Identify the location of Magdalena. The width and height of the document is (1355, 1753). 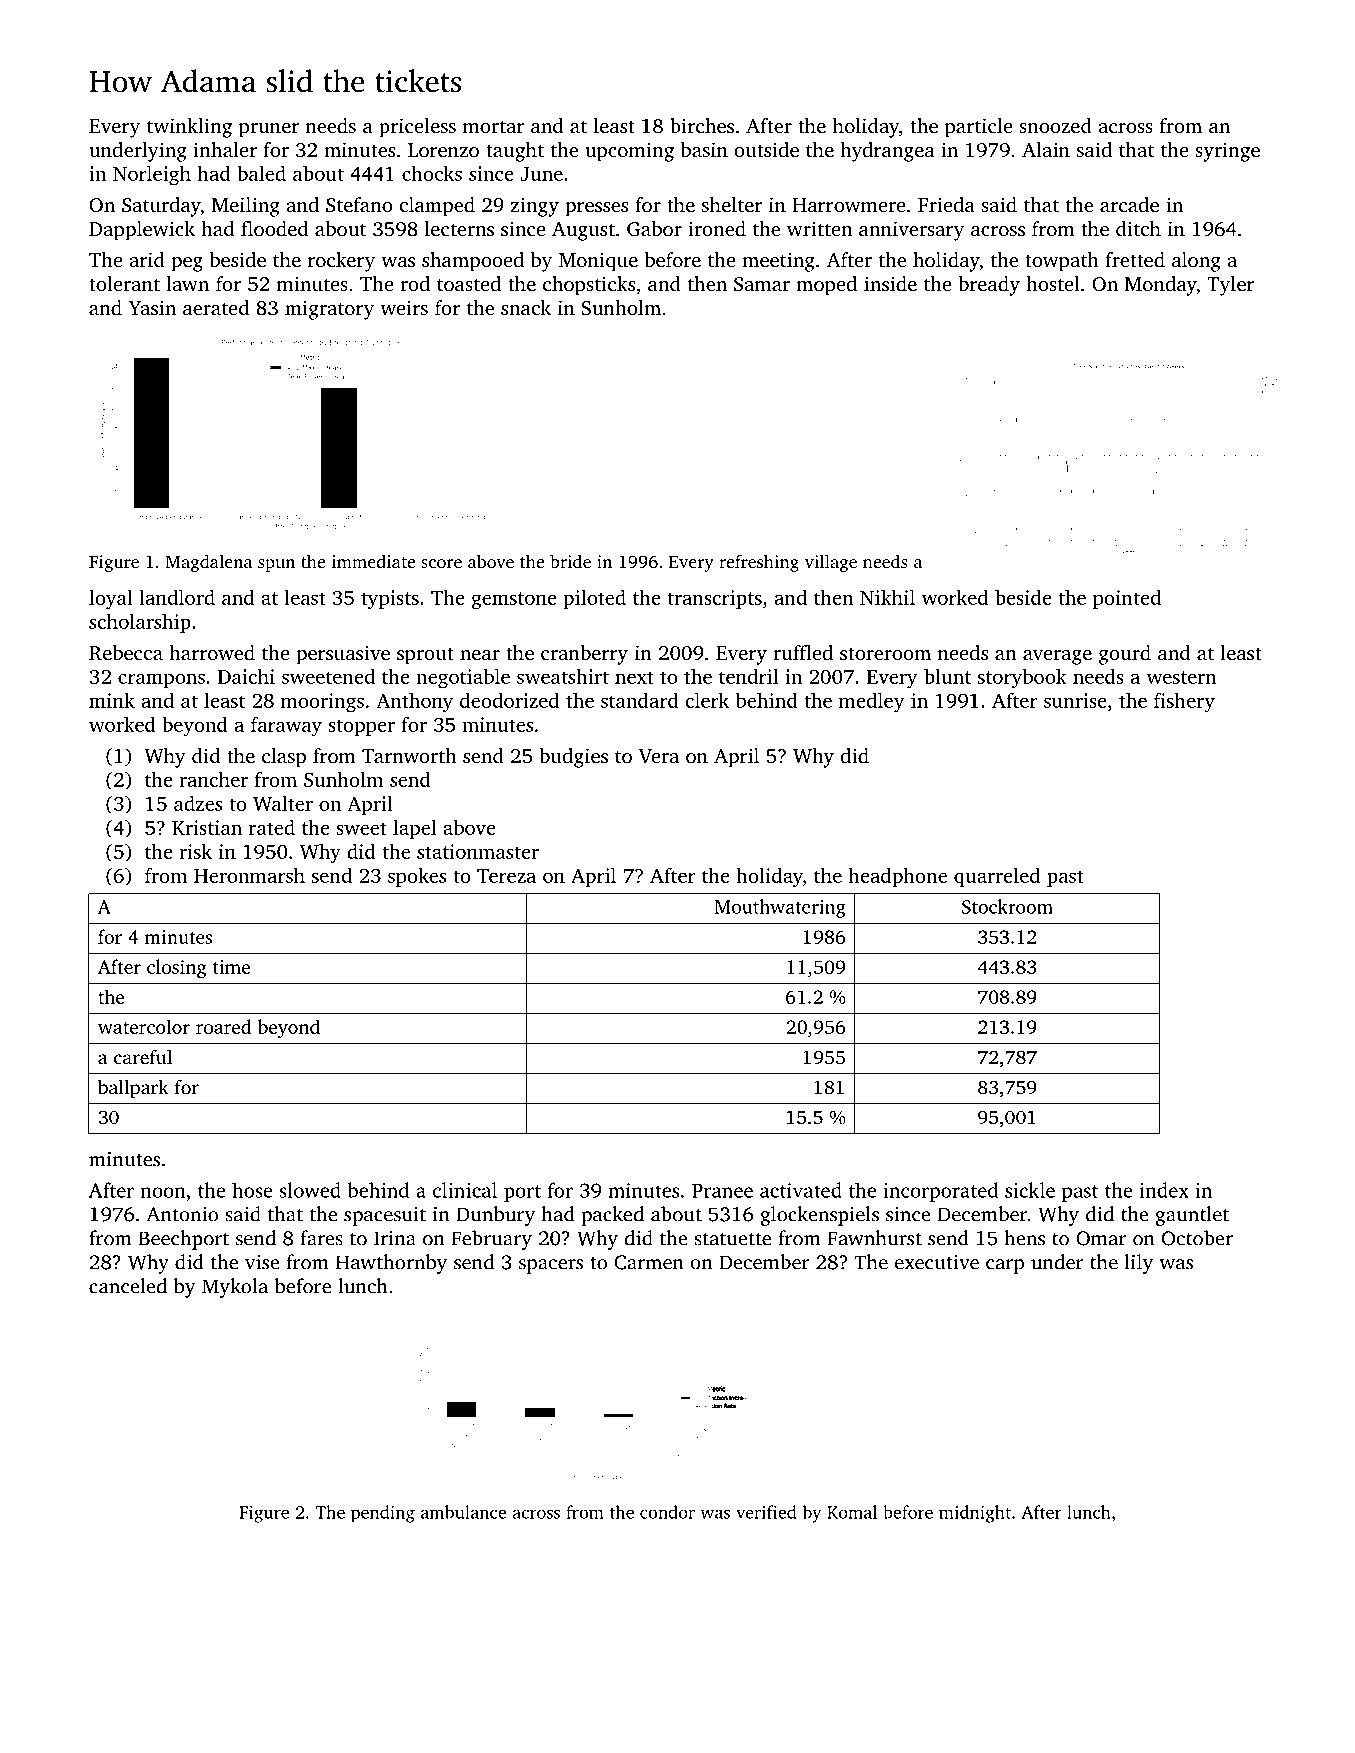
(209, 563).
